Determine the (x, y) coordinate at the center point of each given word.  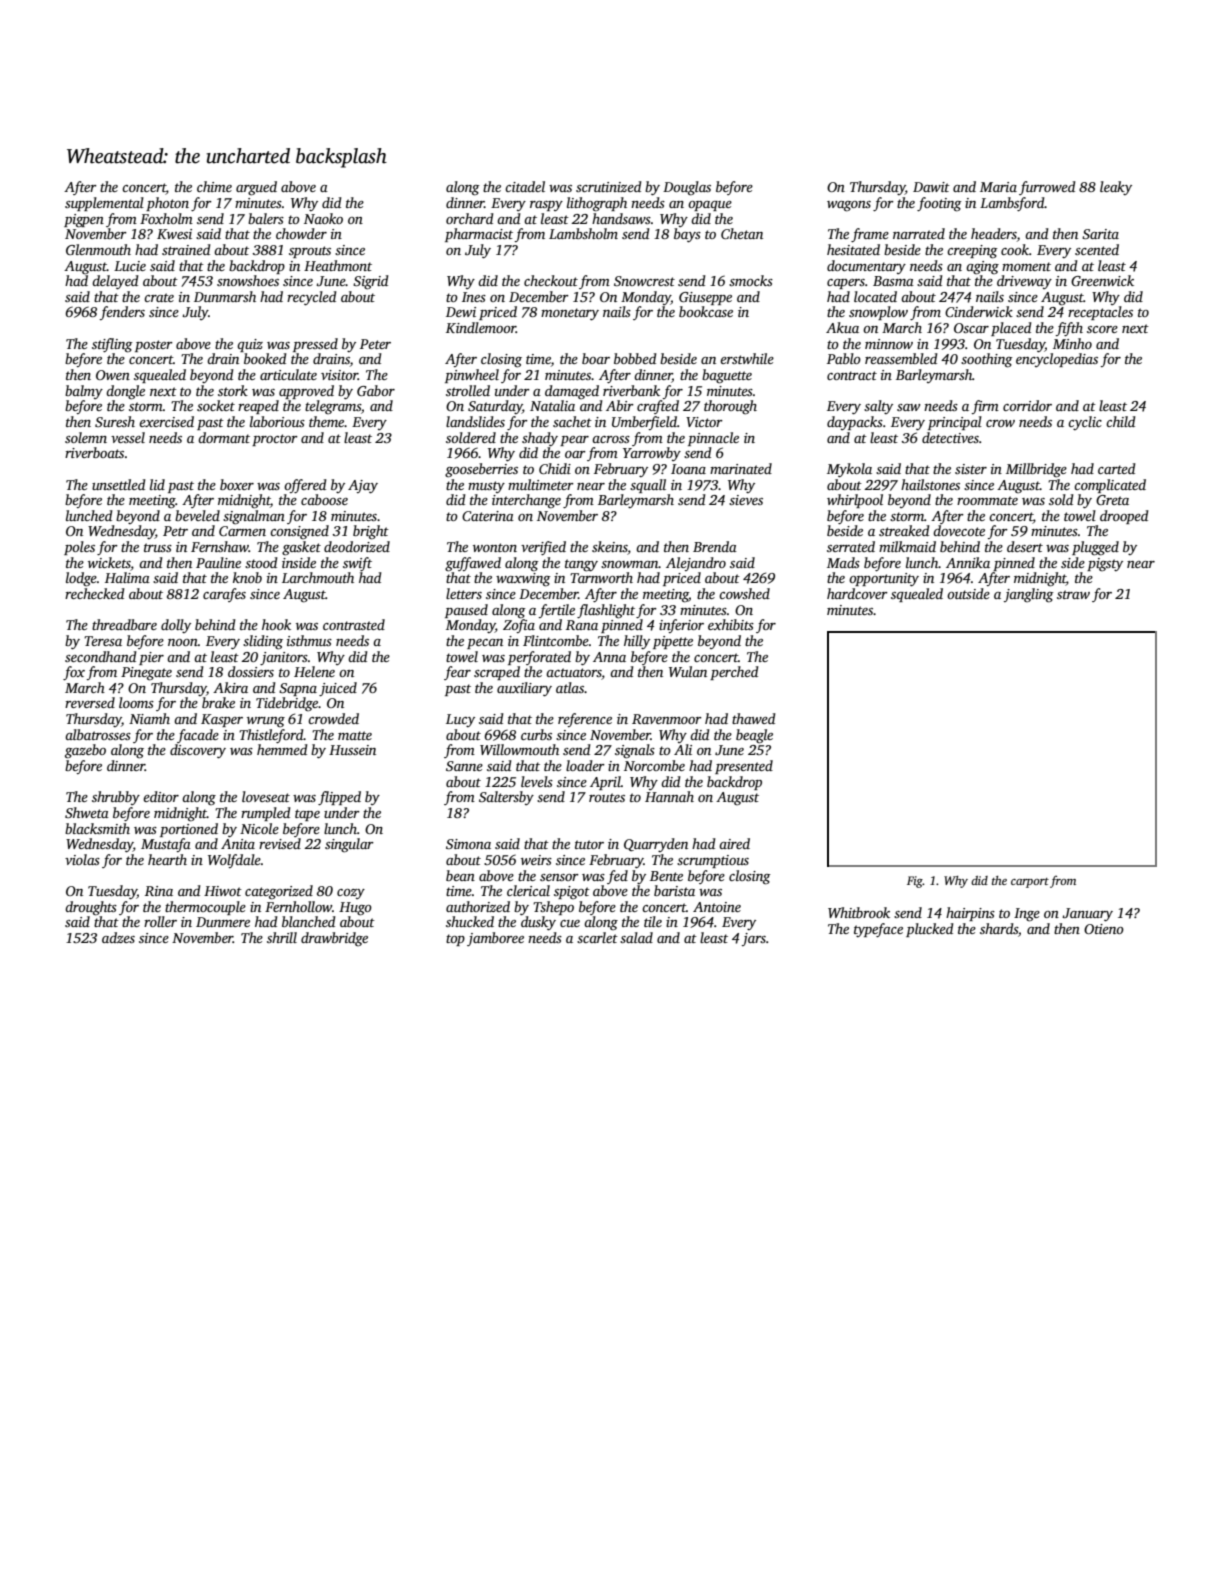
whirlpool (855, 501)
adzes (118, 937)
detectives (950, 437)
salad (636, 937)
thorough (730, 407)
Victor (704, 422)
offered (305, 486)
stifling (112, 345)
